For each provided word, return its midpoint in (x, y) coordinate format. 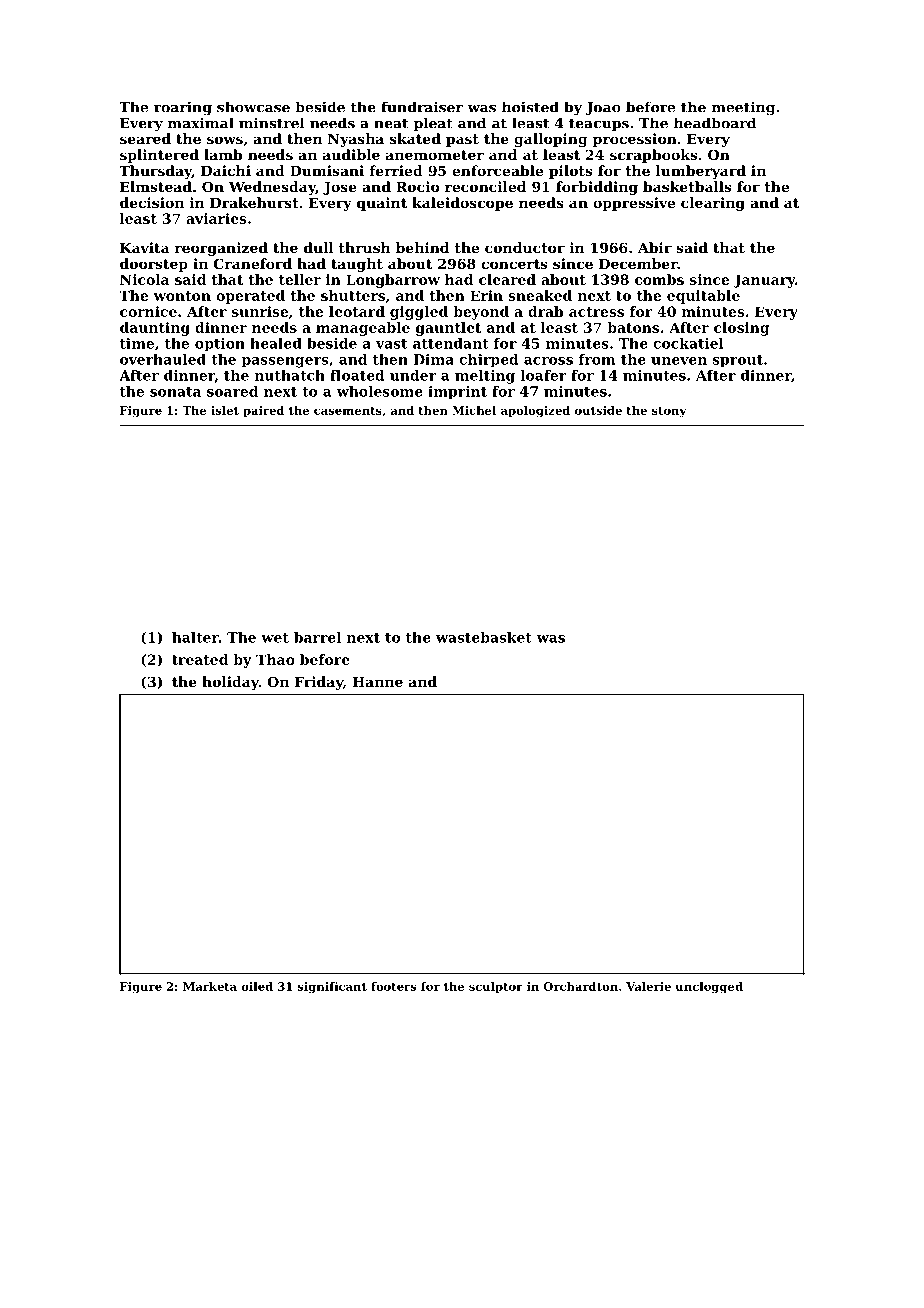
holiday (230, 683)
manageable (363, 329)
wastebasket (484, 637)
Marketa (210, 986)
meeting (743, 108)
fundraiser (422, 107)
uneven (679, 361)
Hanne (377, 682)
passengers (285, 362)
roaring (183, 108)
